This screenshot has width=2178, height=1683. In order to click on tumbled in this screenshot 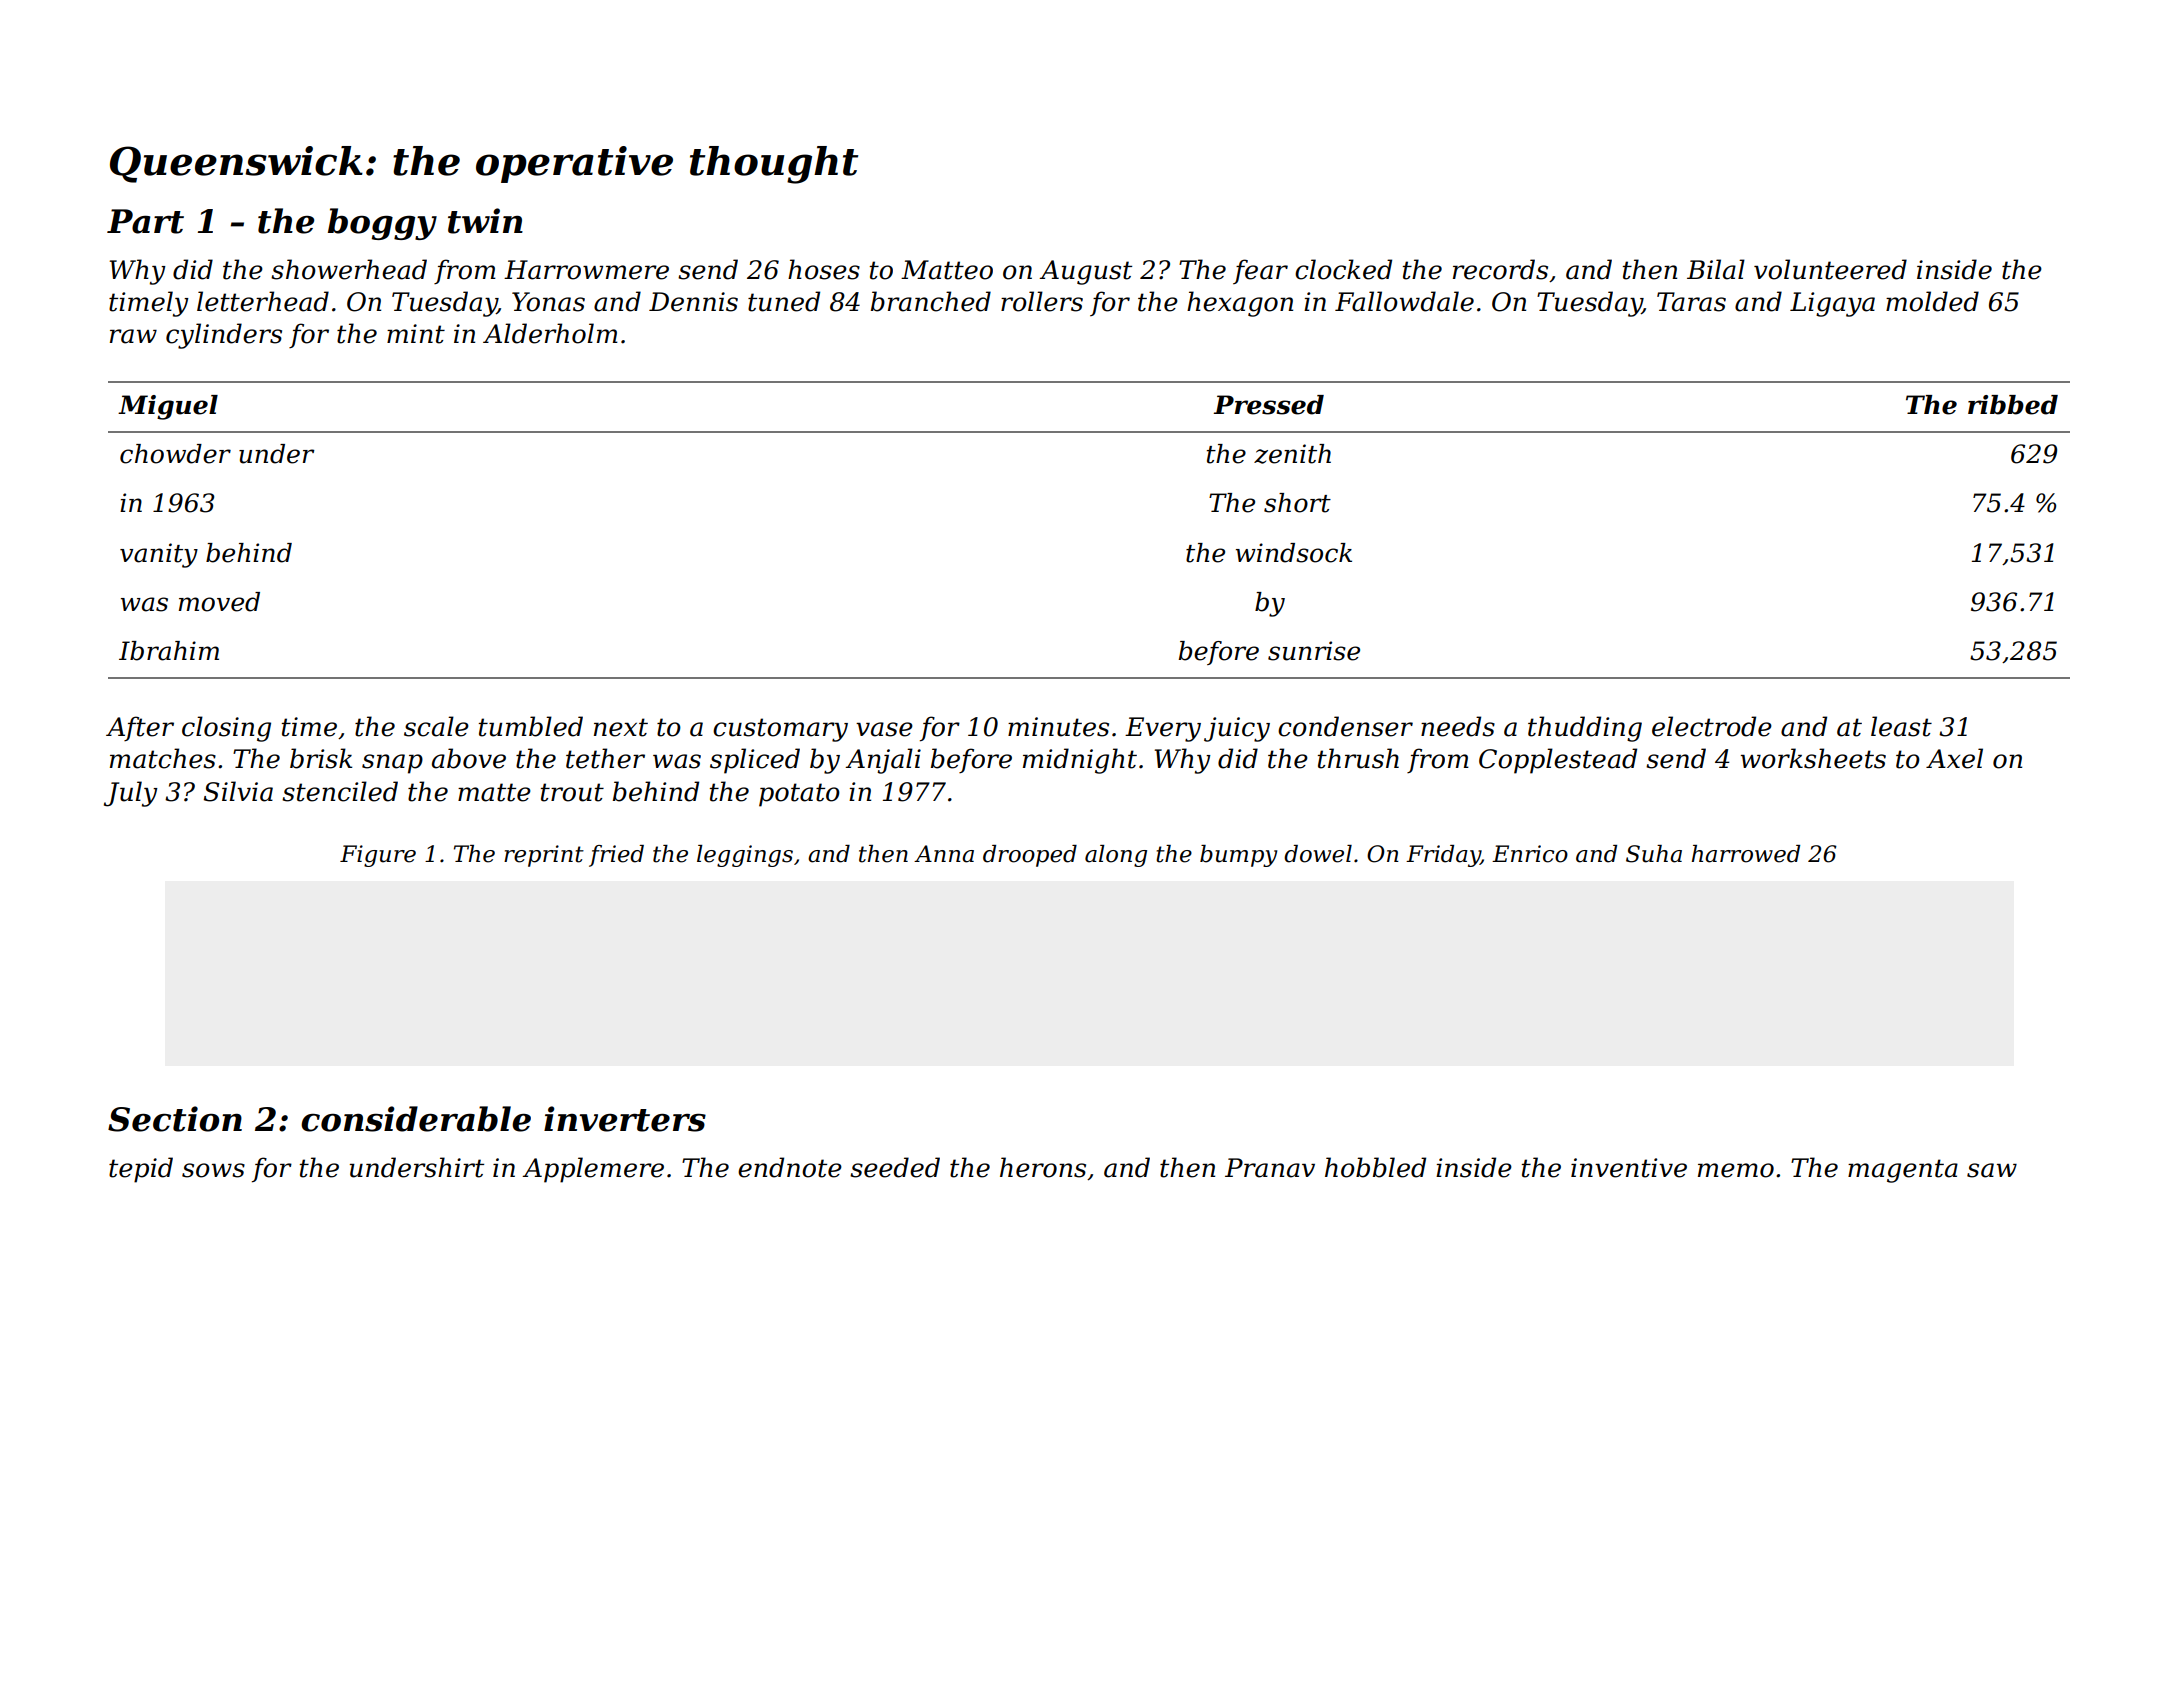, I will do `click(531, 726)`.
